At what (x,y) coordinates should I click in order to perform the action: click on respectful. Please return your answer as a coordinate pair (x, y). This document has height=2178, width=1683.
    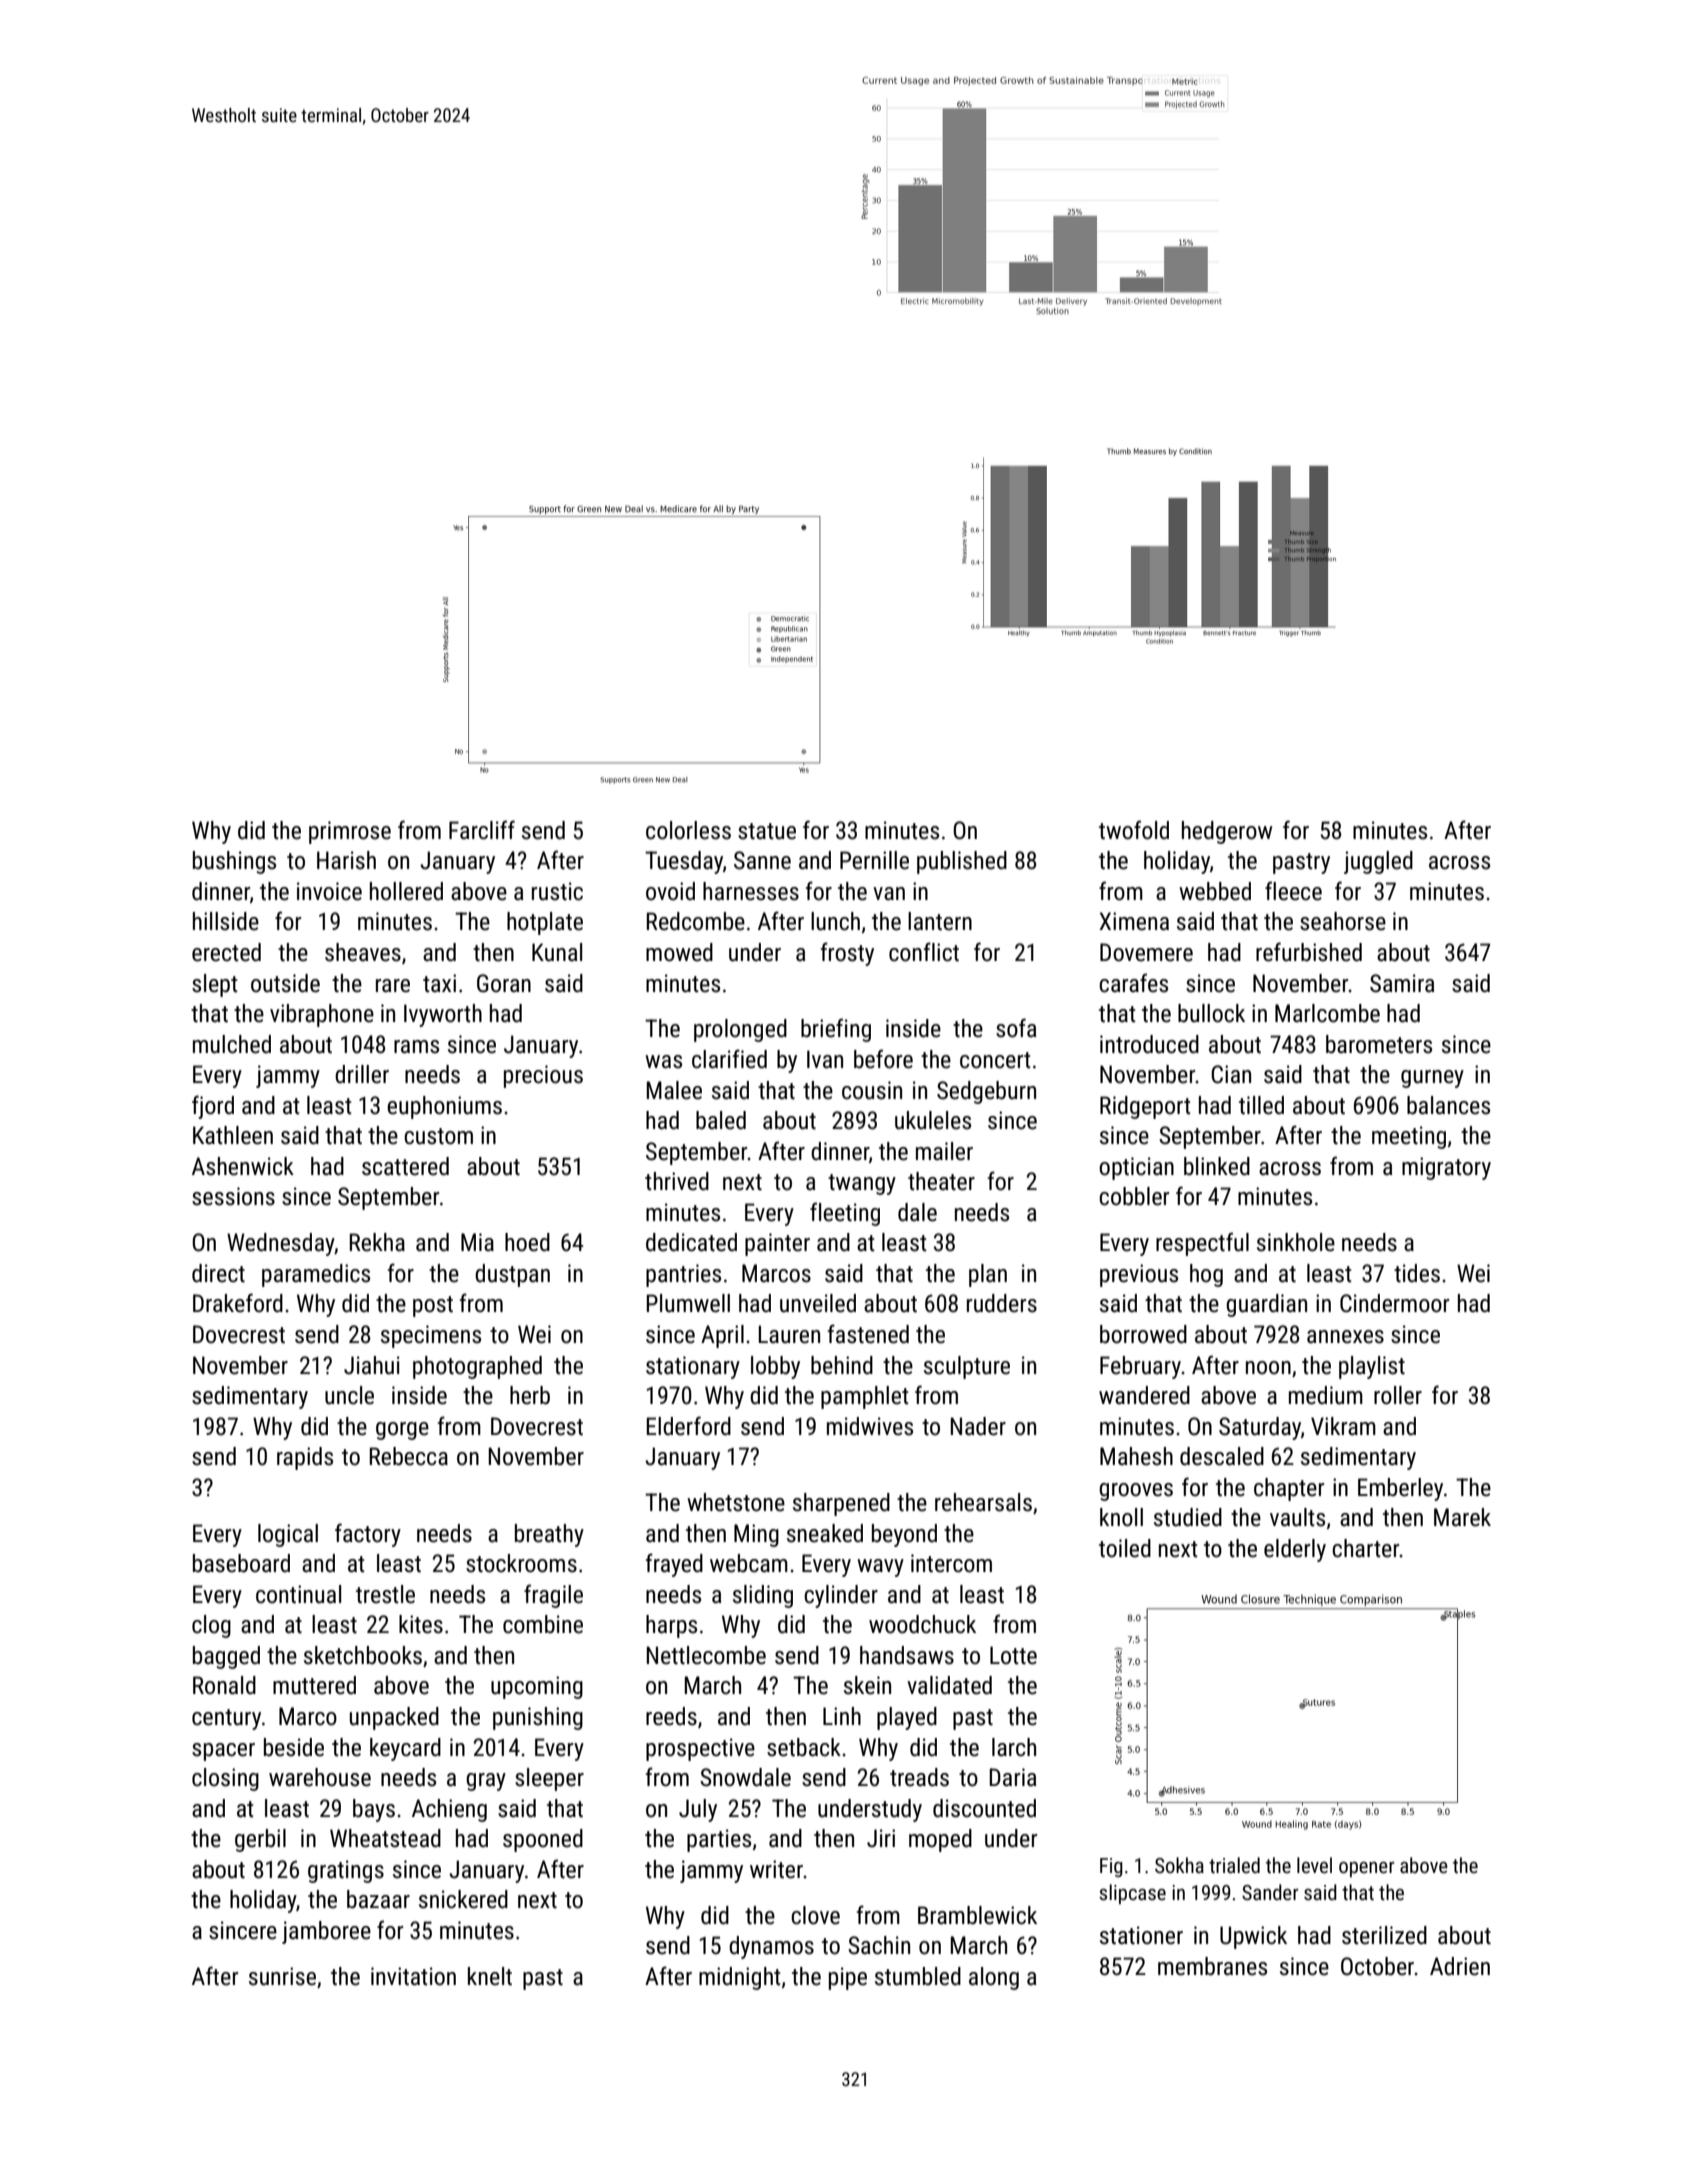
    Looking at the image, I should click on (1202, 1244).
